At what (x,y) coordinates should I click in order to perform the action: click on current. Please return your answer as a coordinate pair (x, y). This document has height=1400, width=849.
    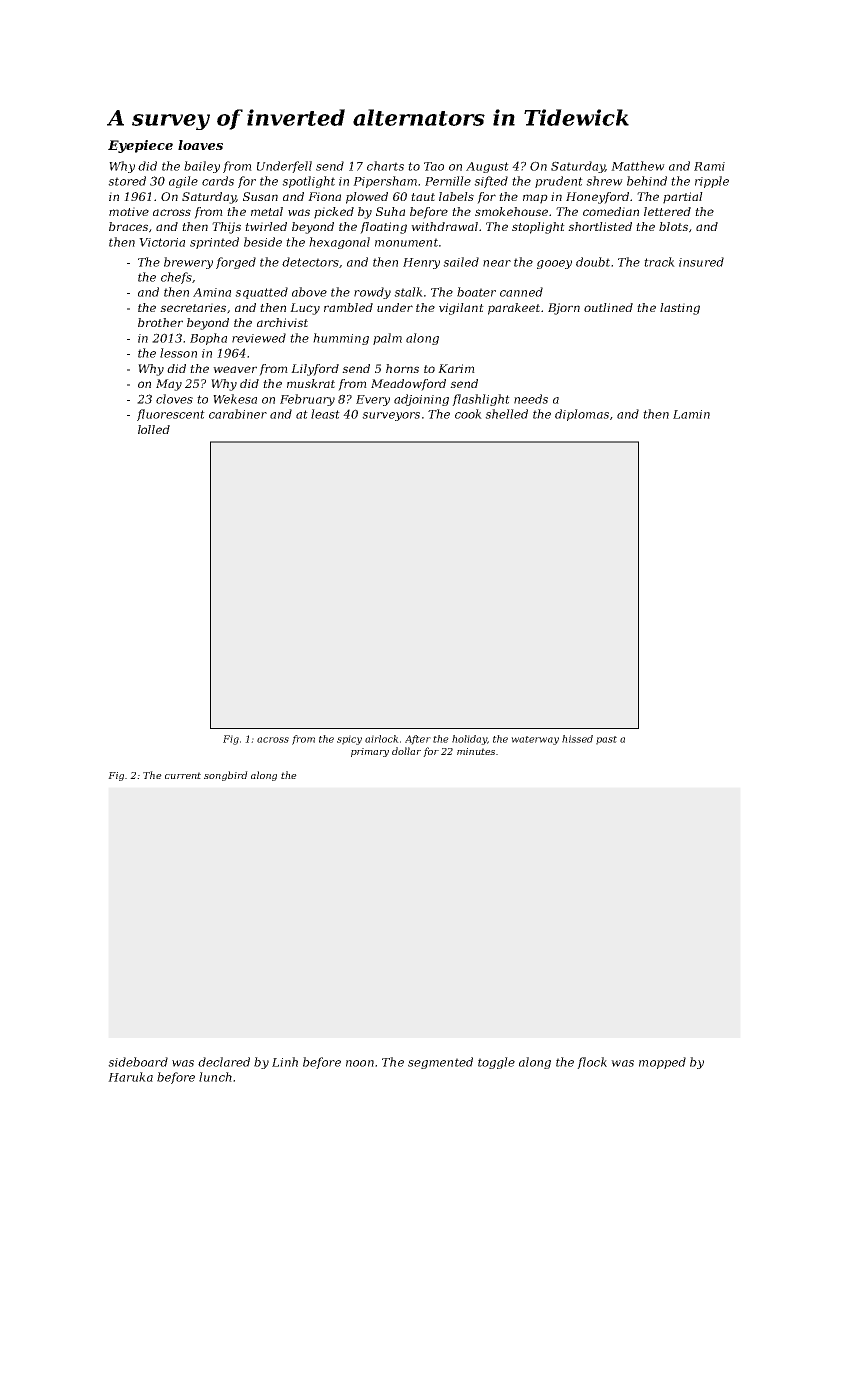
    Looking at the image, I should click on (183, 775).
